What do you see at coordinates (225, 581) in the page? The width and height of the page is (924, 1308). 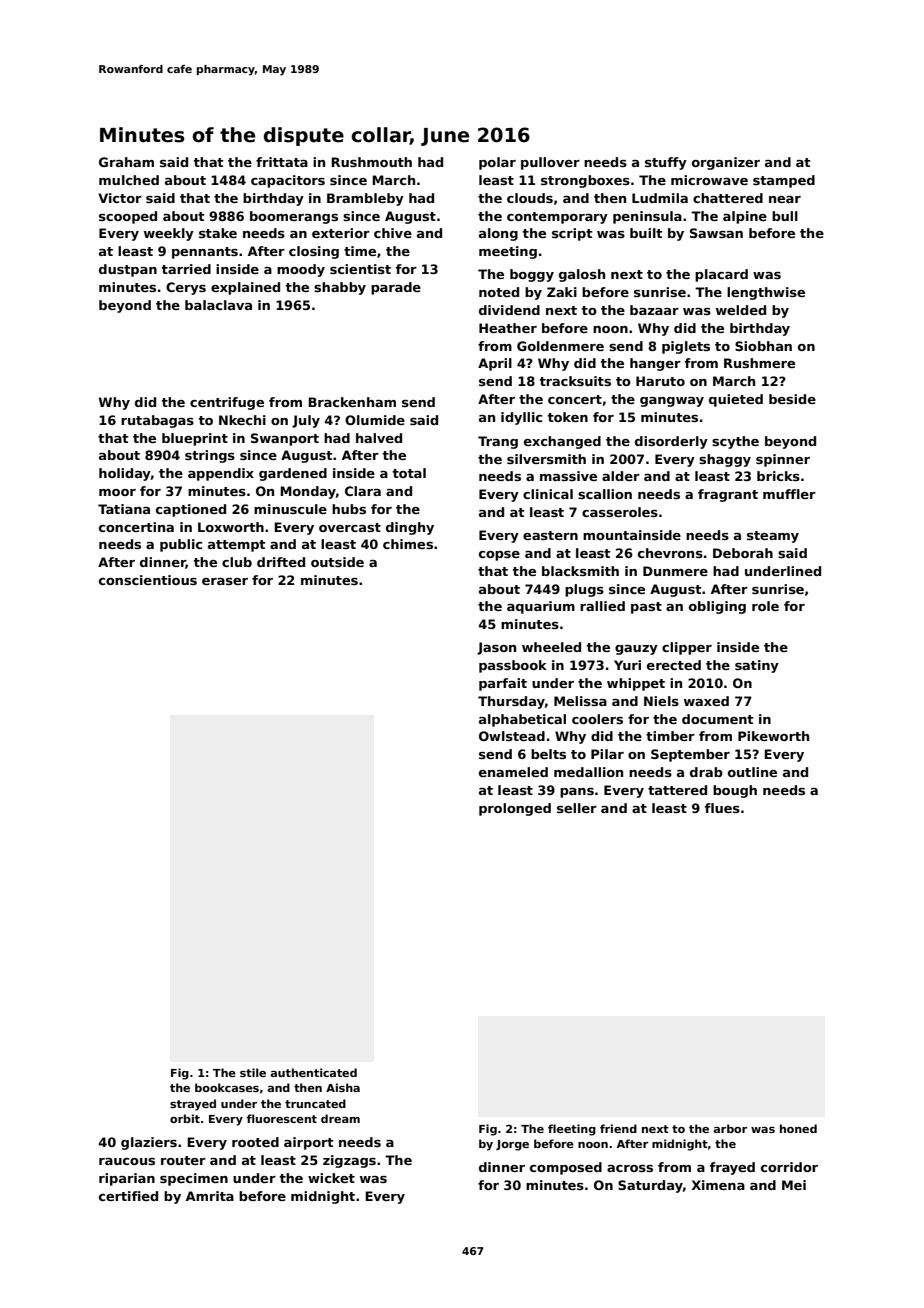 I see `eraser` at bounding box center [225, 581].
